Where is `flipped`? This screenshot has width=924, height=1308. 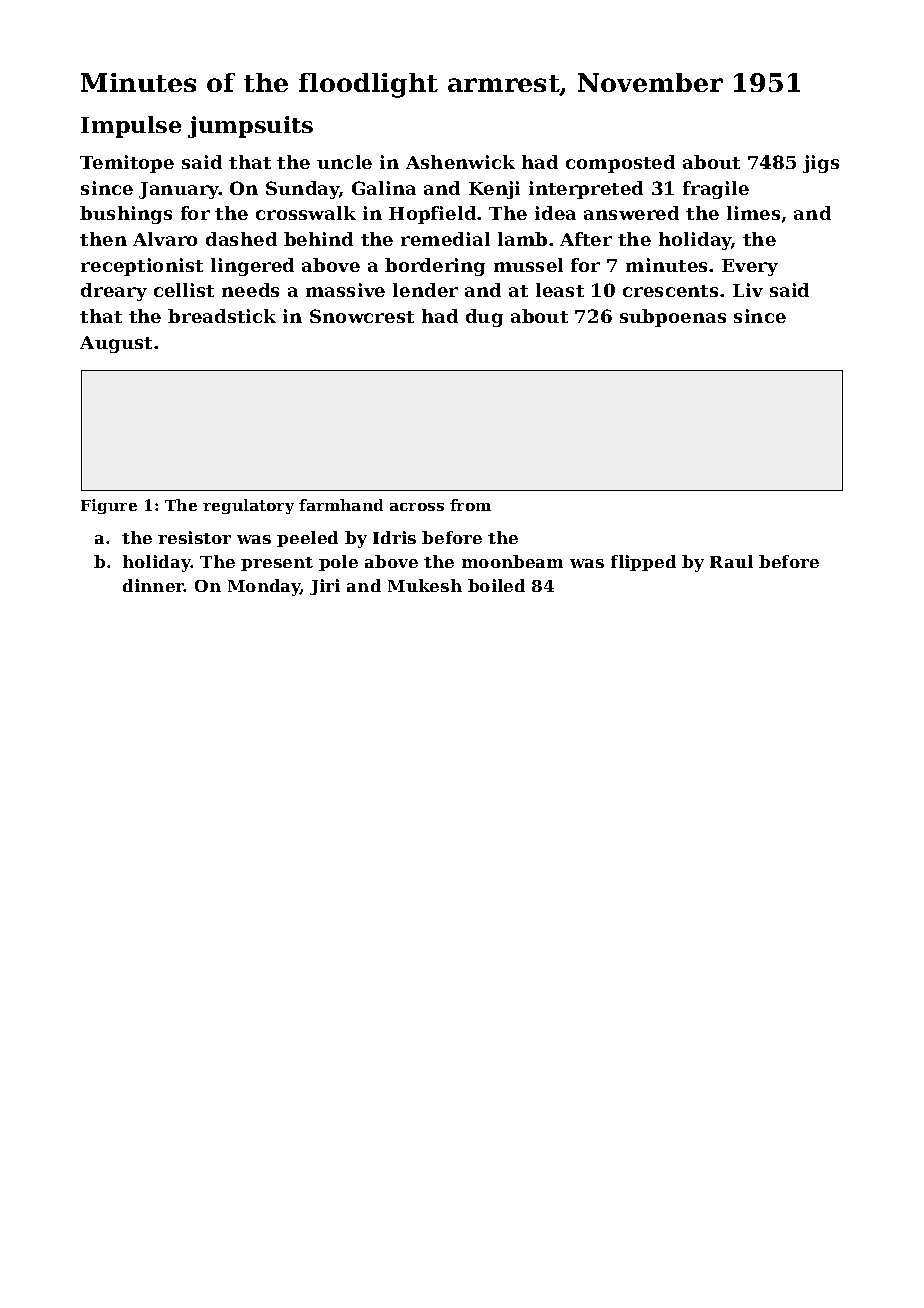
flipped is located at coordinates (643, 563).
